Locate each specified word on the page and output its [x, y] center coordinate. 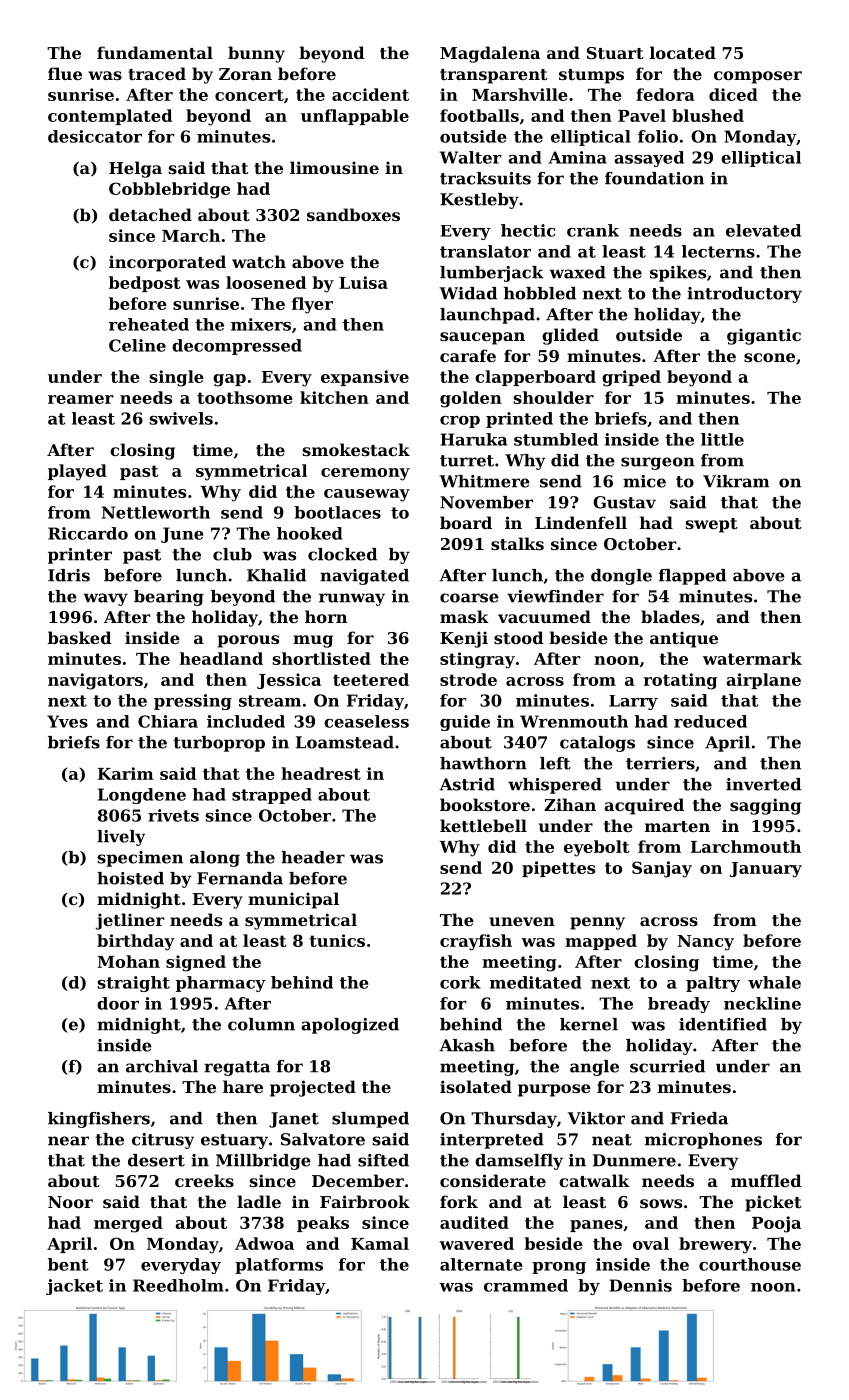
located [683, 52]
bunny [256, 54]
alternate [481, 1264]
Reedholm [178, 1285]
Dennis [640, 1285]
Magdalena [490, 54]
